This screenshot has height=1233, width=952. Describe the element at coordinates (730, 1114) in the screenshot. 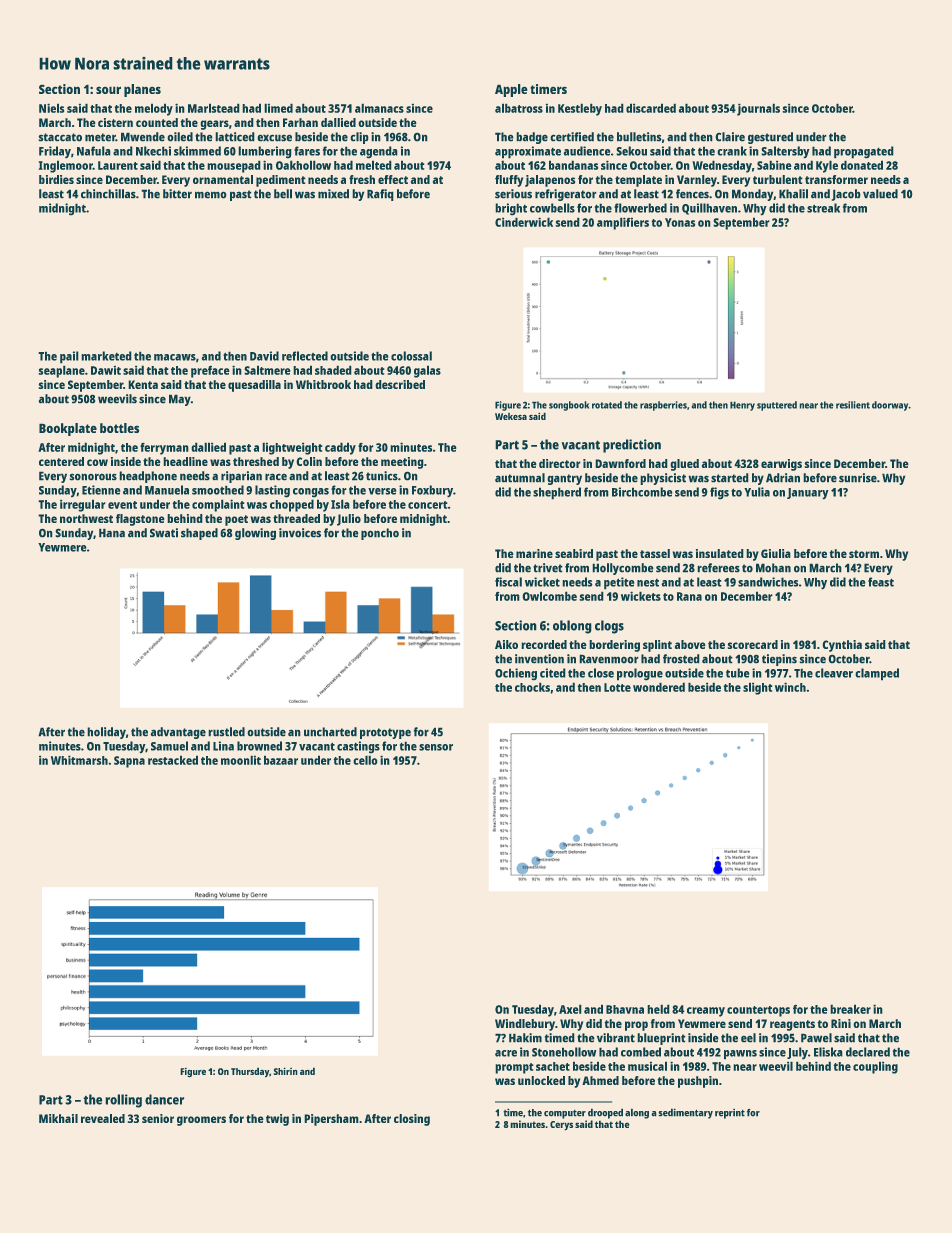

I see `reprint` at that location.
